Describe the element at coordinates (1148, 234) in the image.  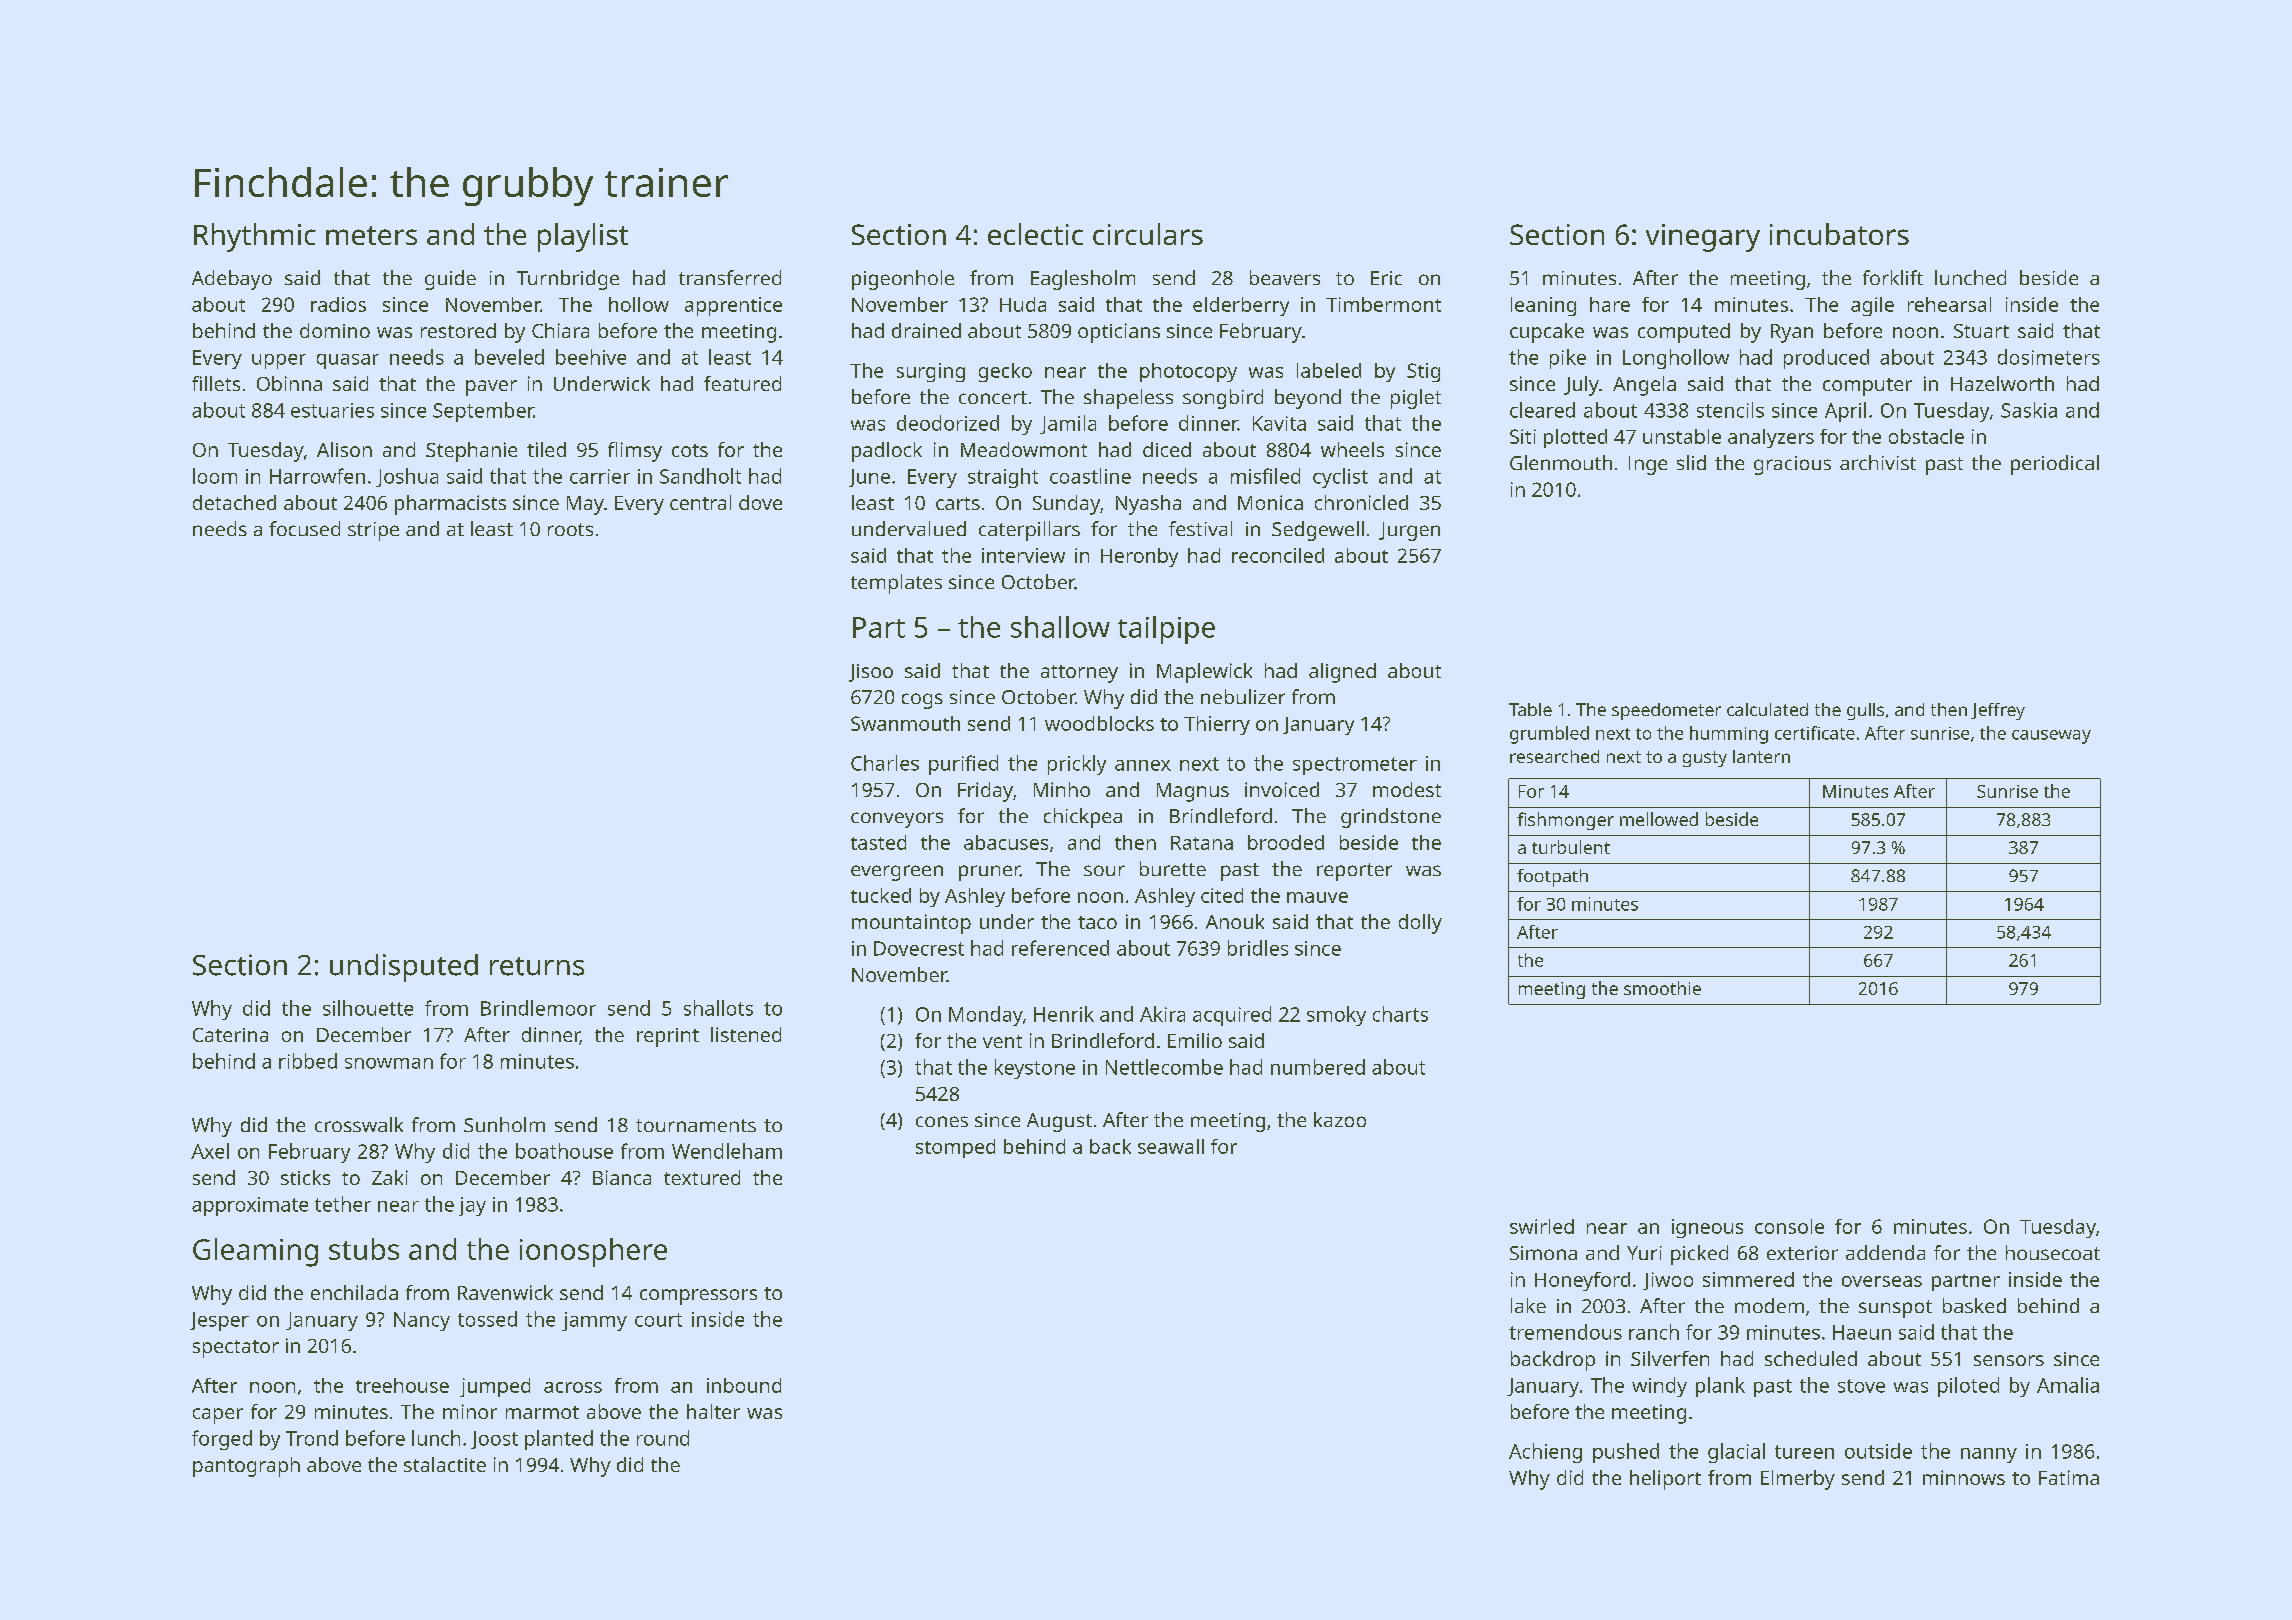
I see `circulars` at that location.
